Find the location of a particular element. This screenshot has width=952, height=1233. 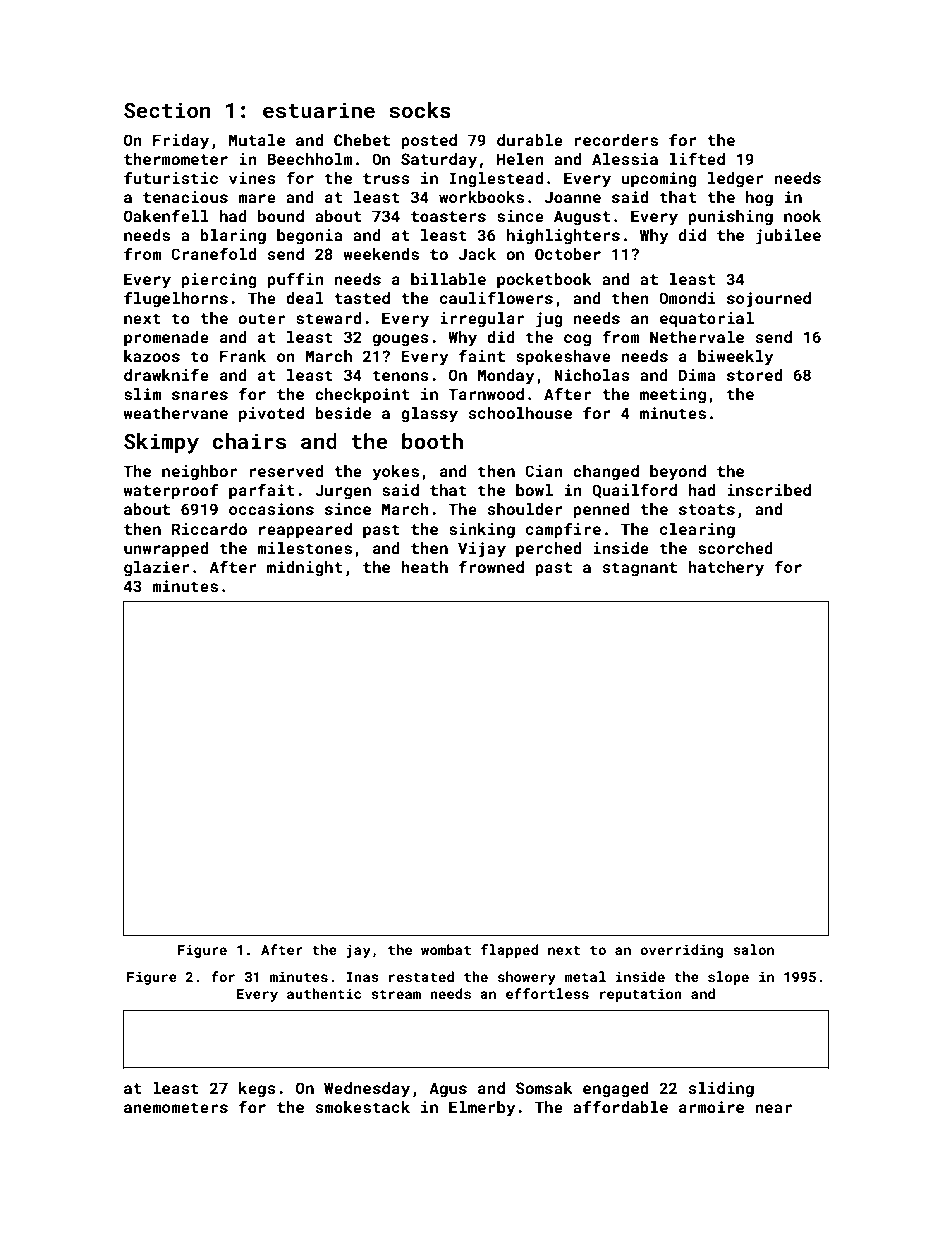

heath is located at coordinates (424, 567).
